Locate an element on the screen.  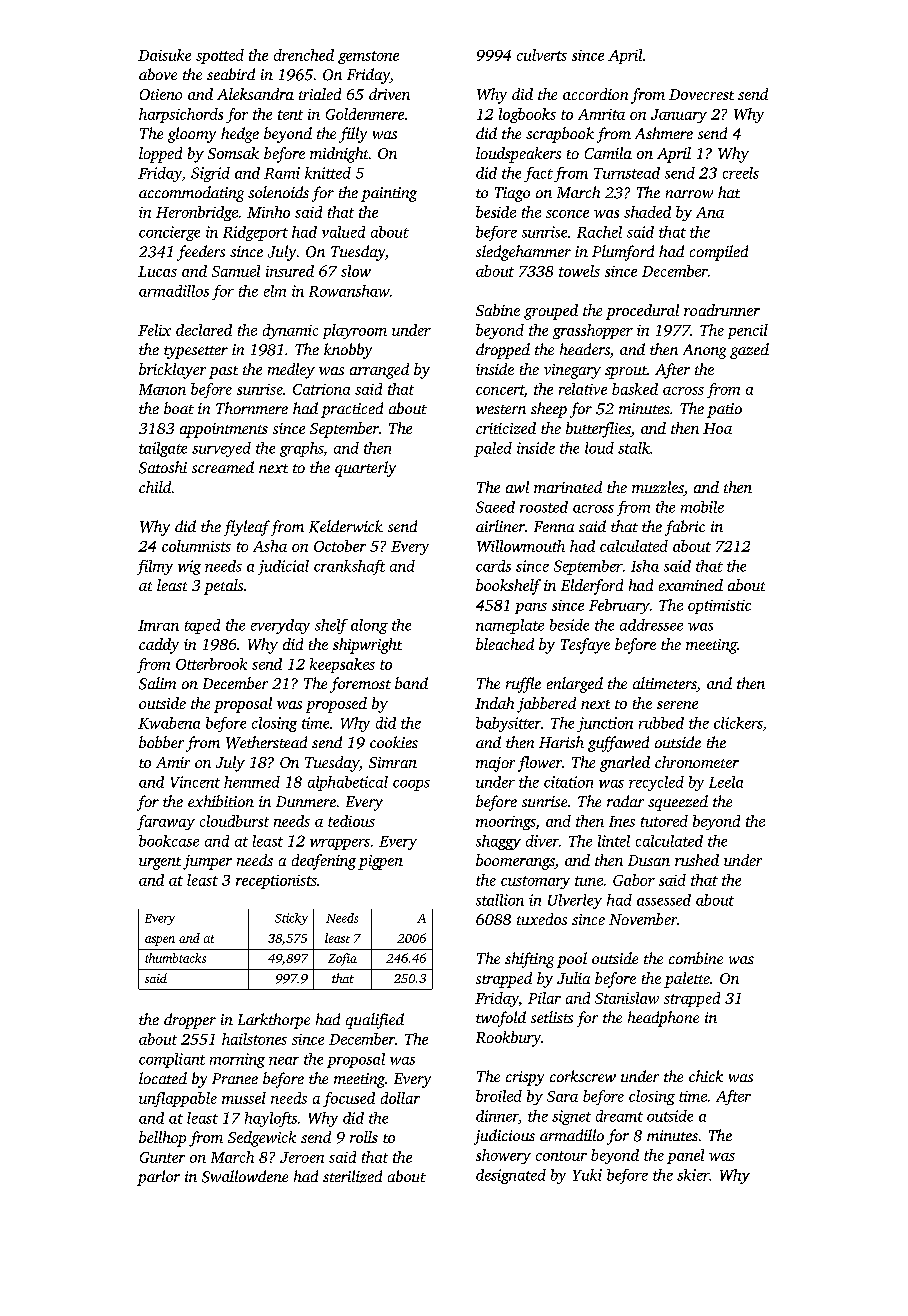
gazed is located at coordinates (749, 351).
